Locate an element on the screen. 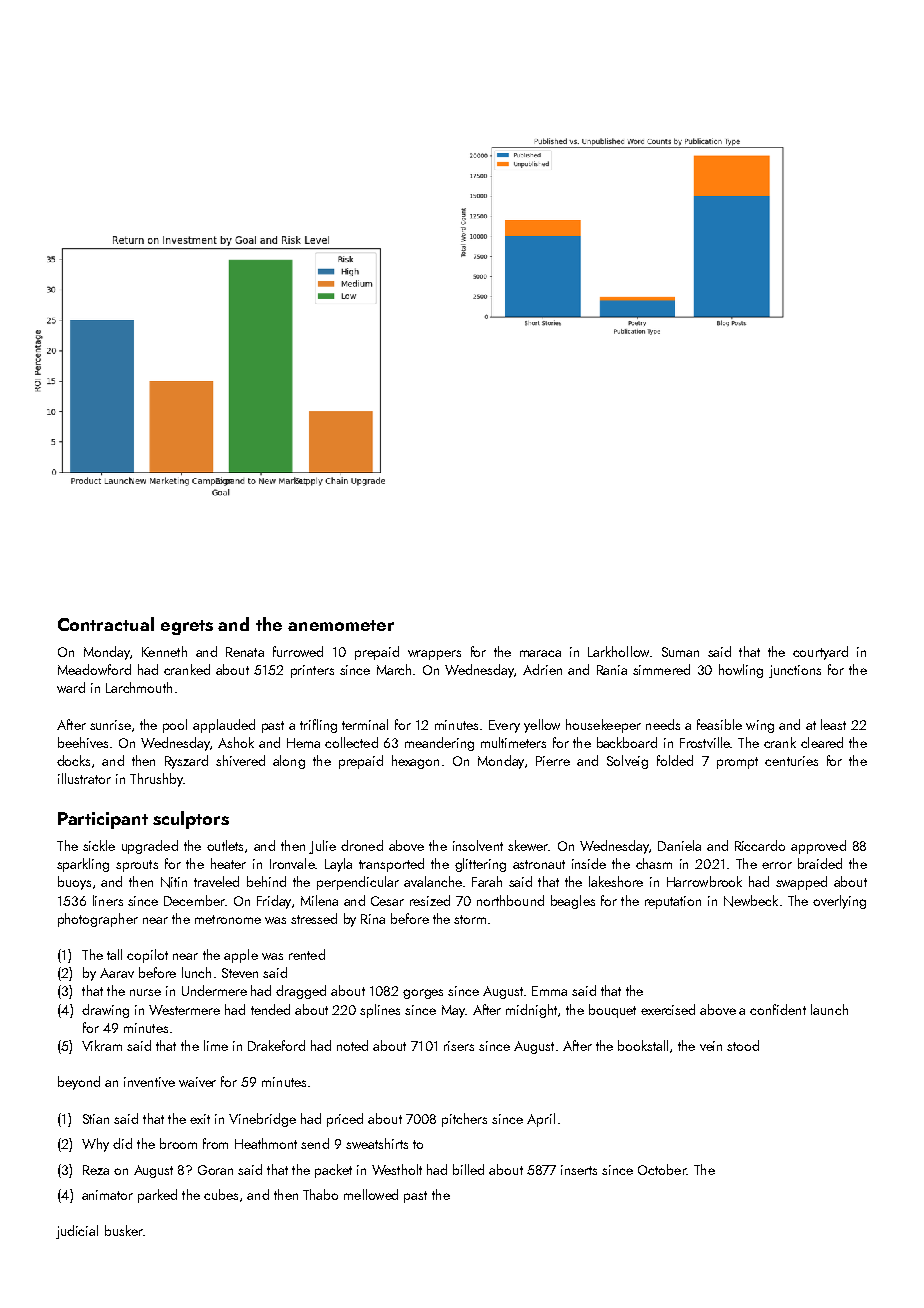  least is located at coordinates (833, 724).
